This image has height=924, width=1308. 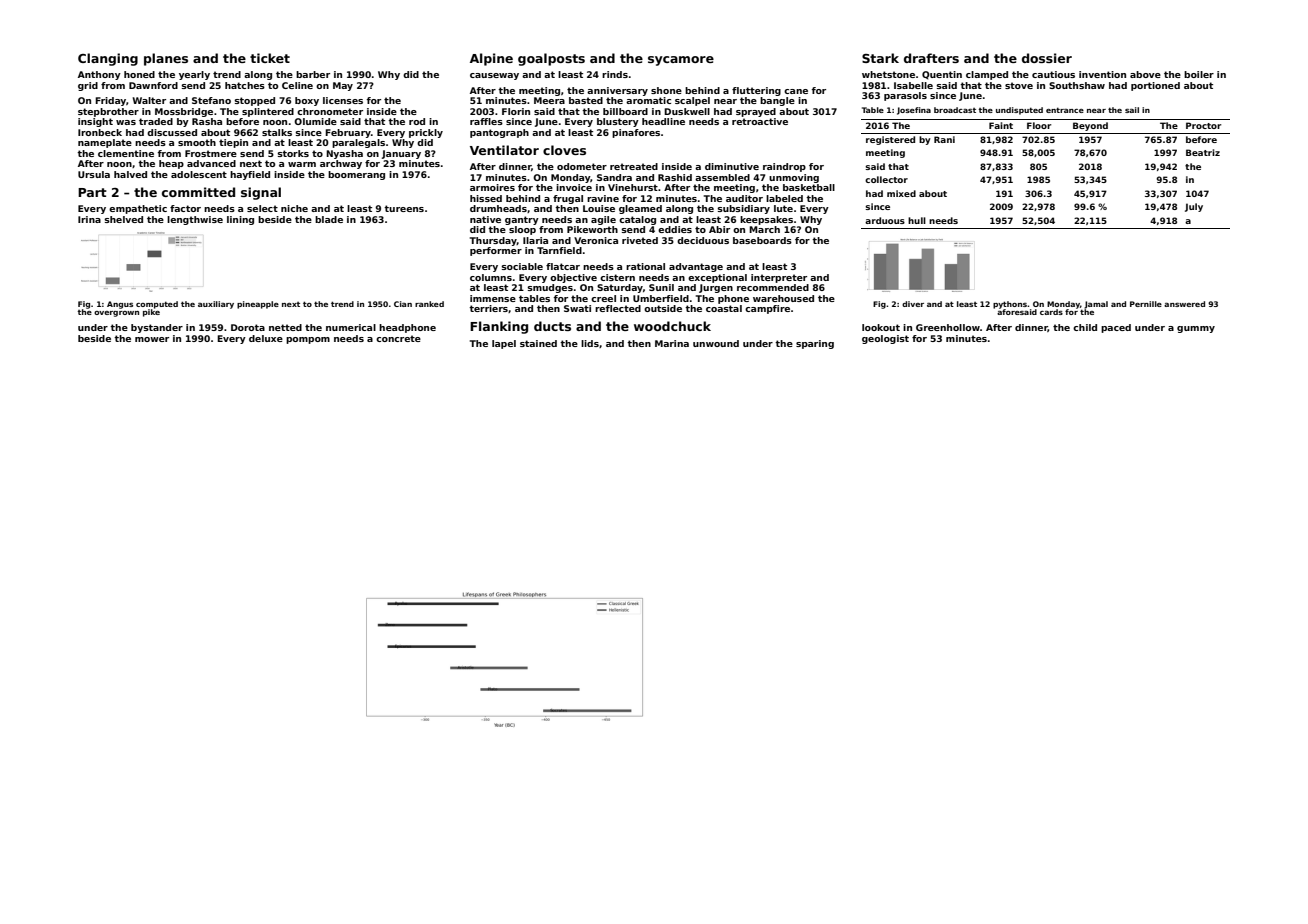 I want to click on child, so click(x=1085, y=327).
